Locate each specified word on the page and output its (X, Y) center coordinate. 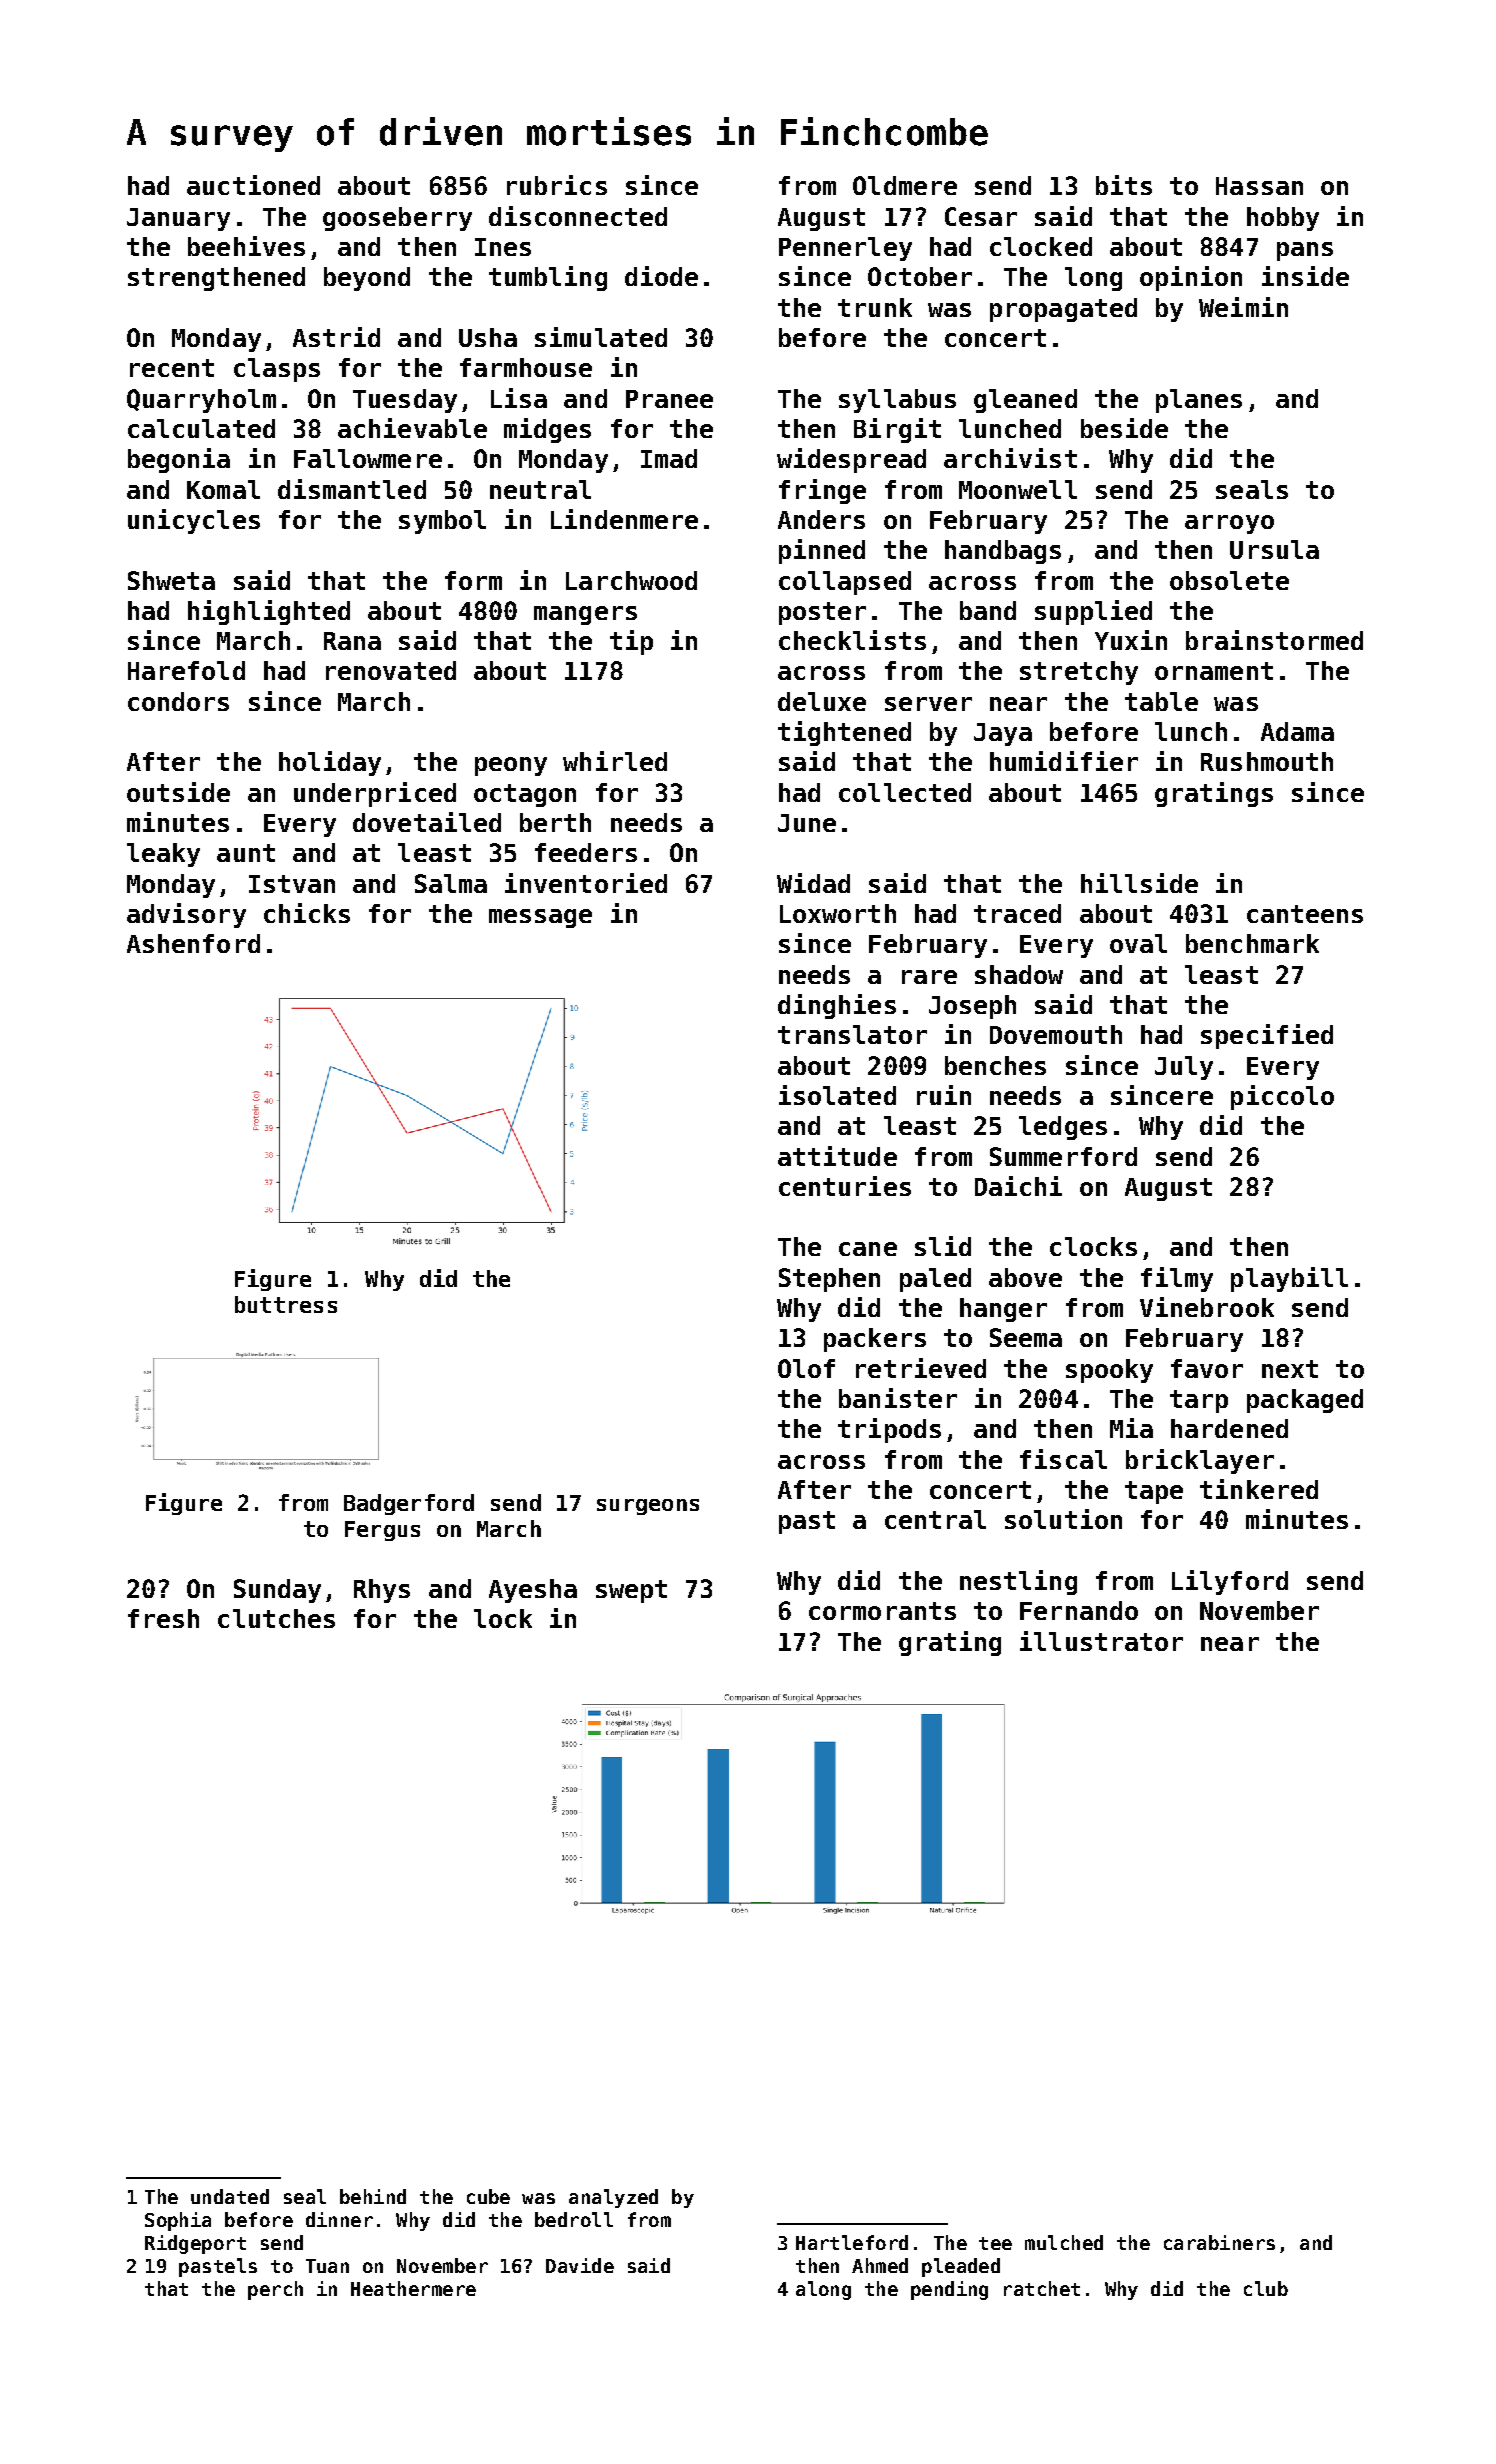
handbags (1003, 552)
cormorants (882, 1611)
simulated (601, 337)
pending (949, 2290)
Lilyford (1230, 1582)
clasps (277, 370)
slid (943, 1246)
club (1266, 2288)
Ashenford (193, 943)
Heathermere (413, 2288)
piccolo (1282, 1097)
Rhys (382, 1591)
